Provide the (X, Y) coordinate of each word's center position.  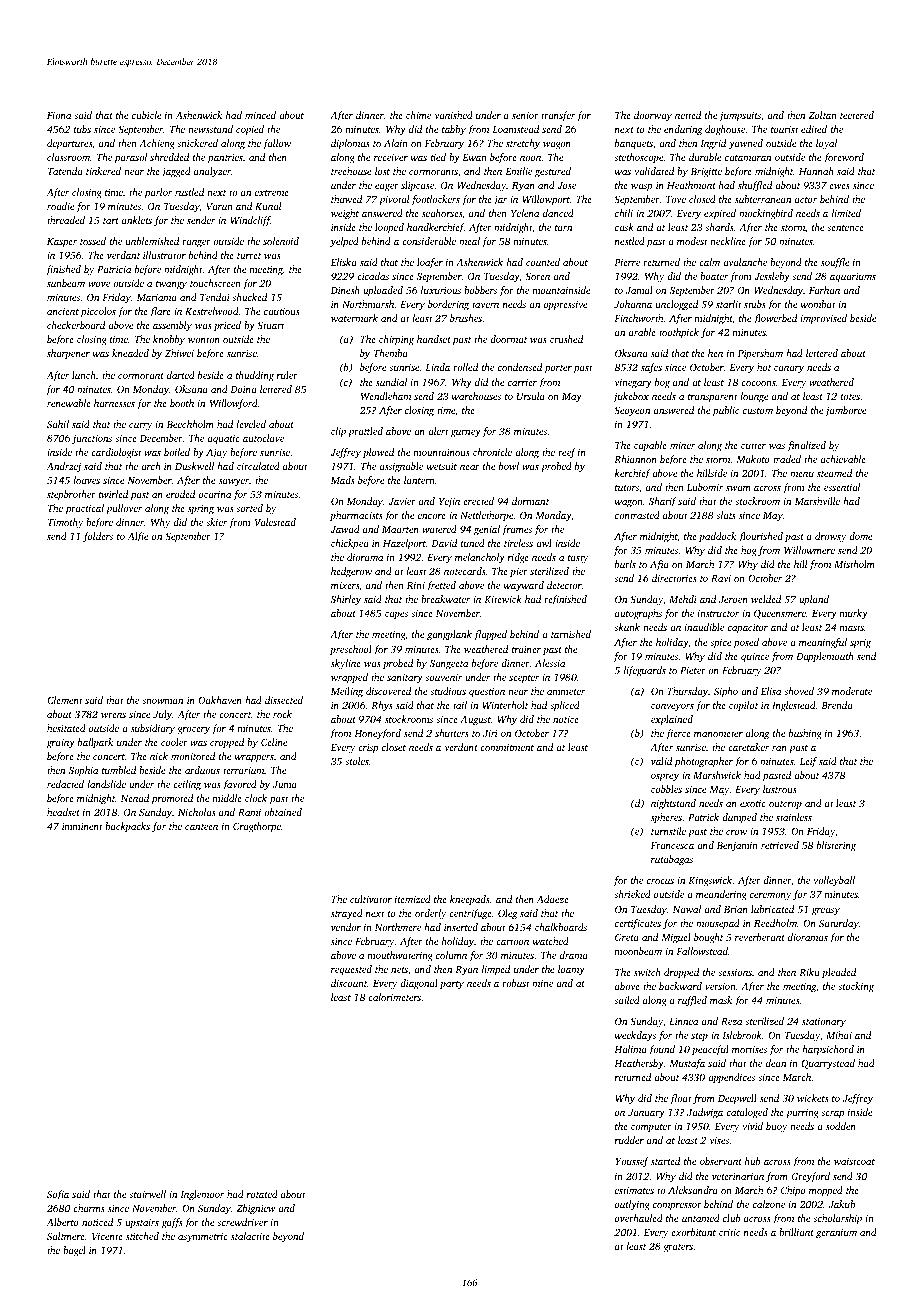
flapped (490, 635)
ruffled (692, 1001)
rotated (262, 1194)
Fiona (59, 115)
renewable (69, 403)
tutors (627, 488)
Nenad (135, 798)
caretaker (748, 747)
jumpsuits (740, 117)
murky (854, 614)
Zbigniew (256, 1209)
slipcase (417, 186)
